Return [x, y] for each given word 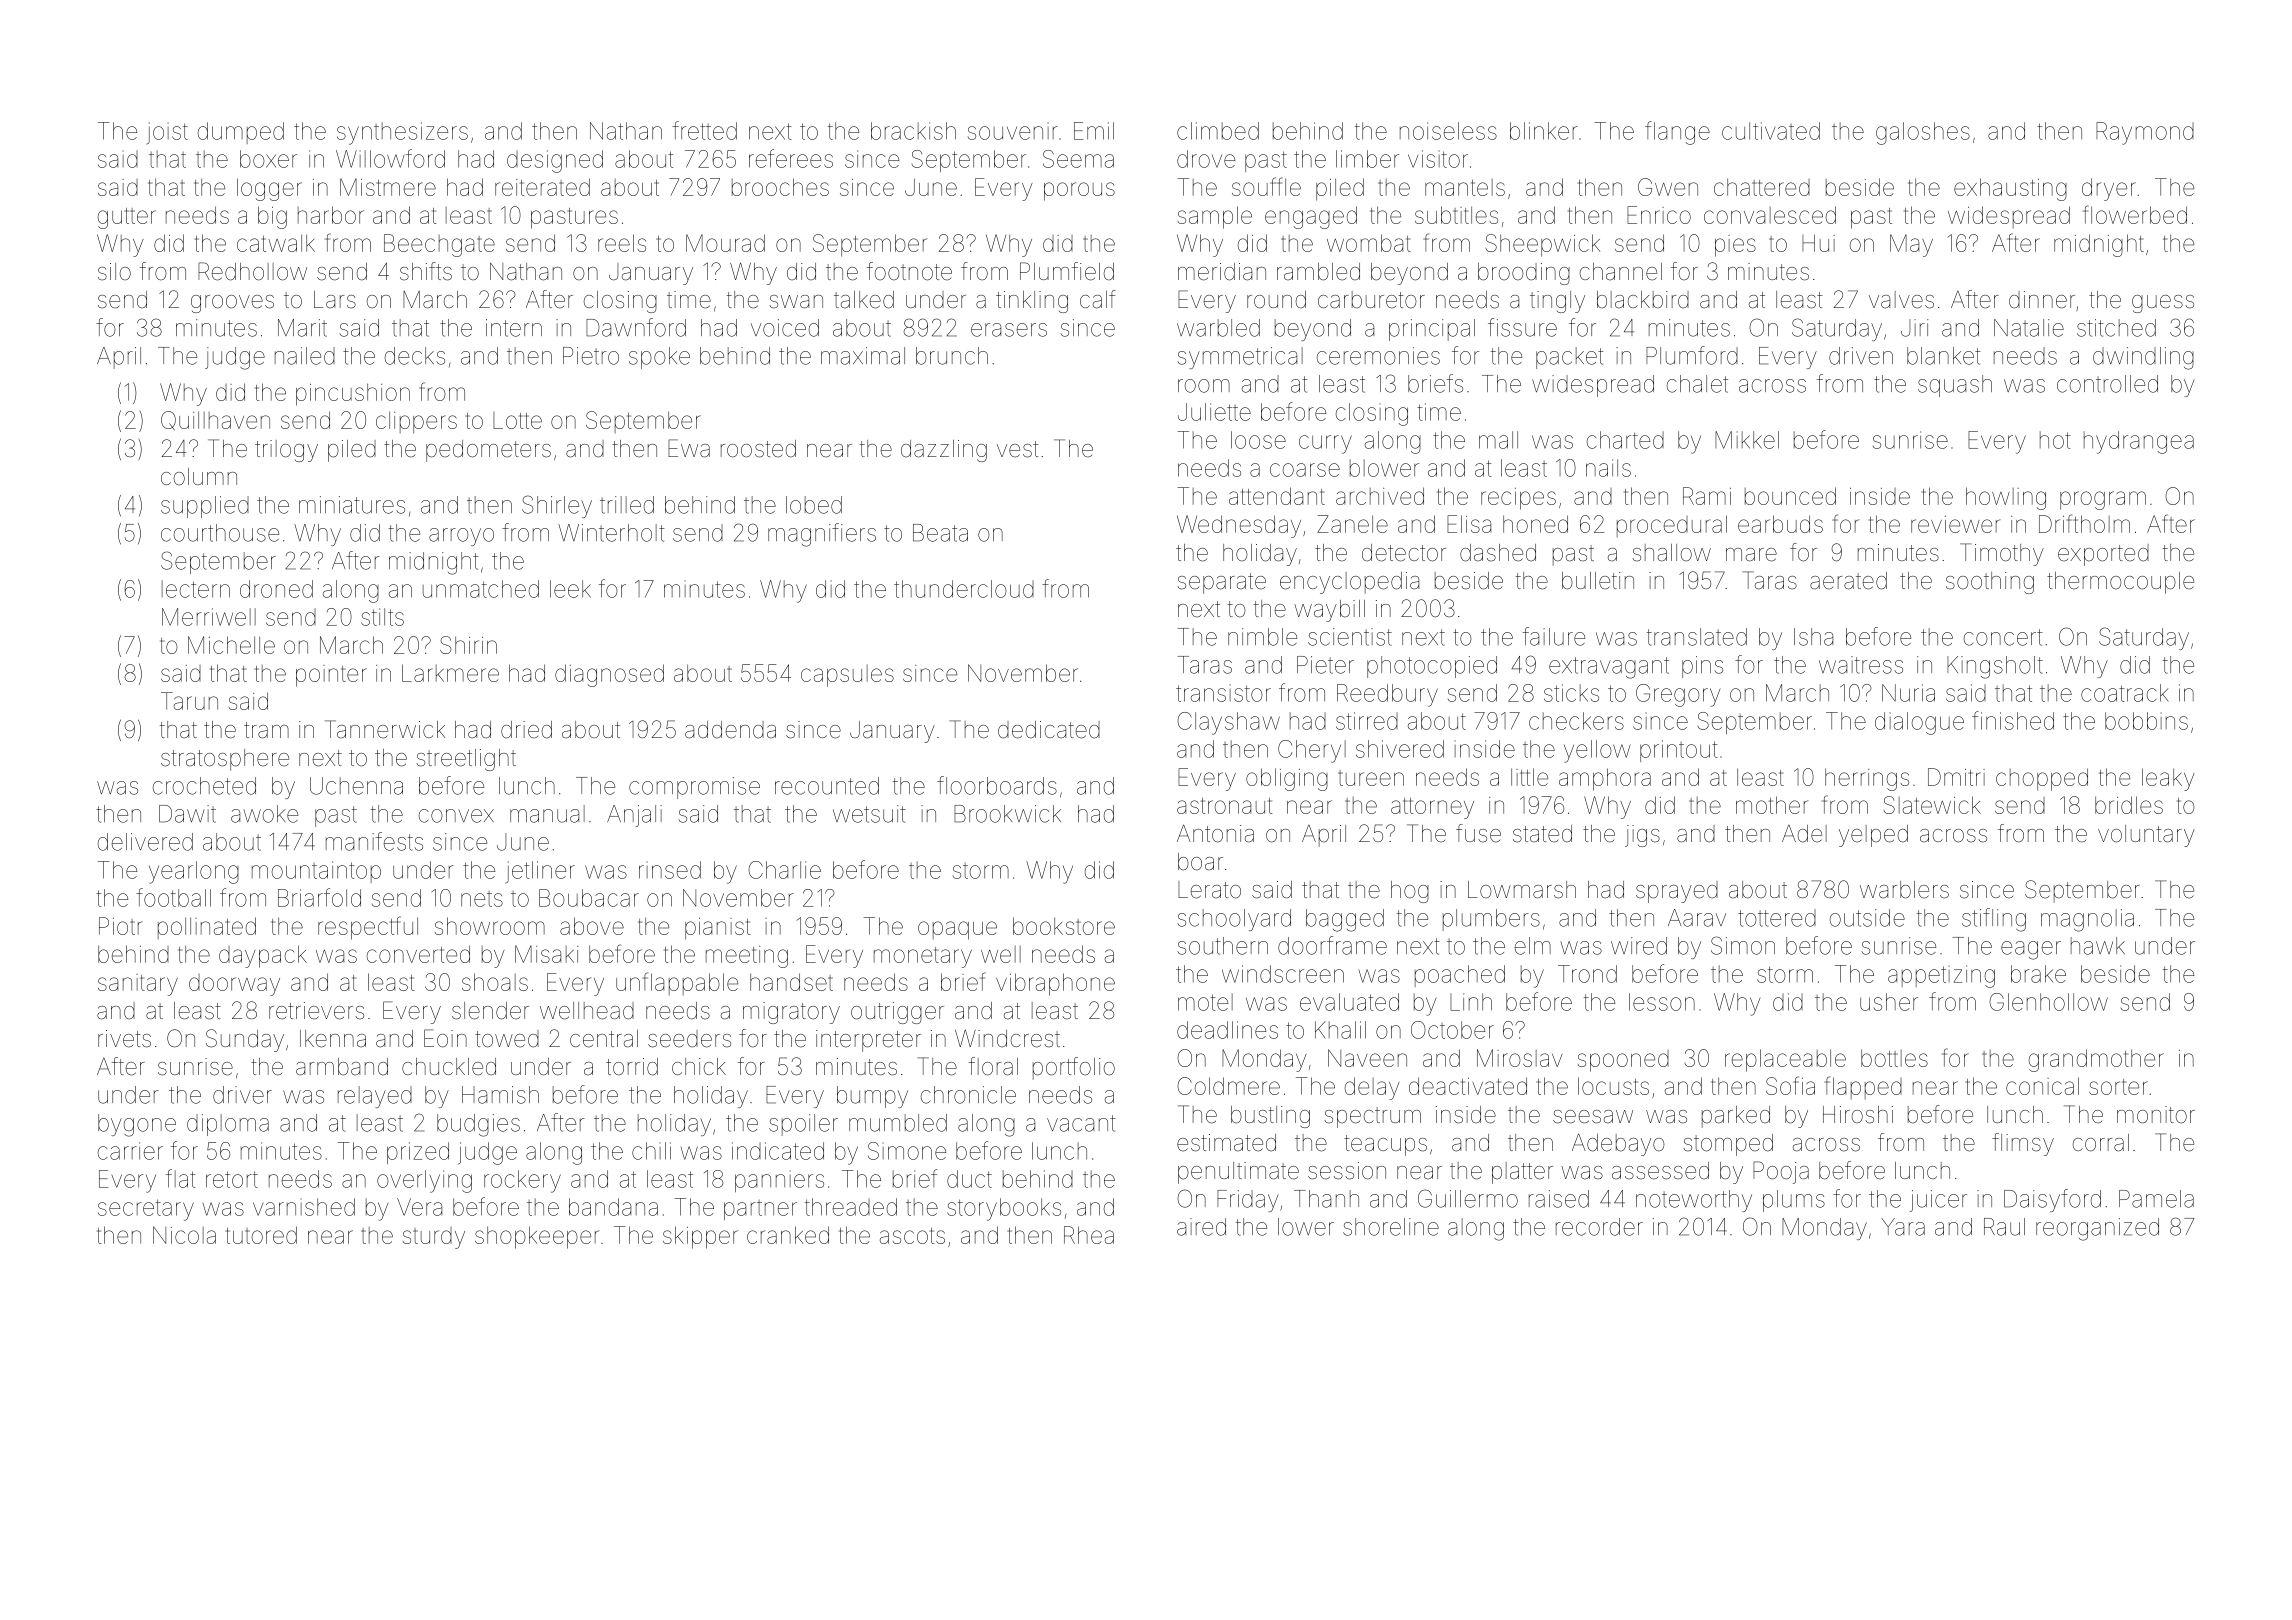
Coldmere [1228, 1086]
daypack [263, 956]
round [1276, 300]
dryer [2109, 189]
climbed [1218, 131]
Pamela [2156, 1199]
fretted [704, 130]
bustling [1270, 1117]
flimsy [2023, 1144]
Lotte [517, 420]
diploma [228, 1125]
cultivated [1771, 131]
